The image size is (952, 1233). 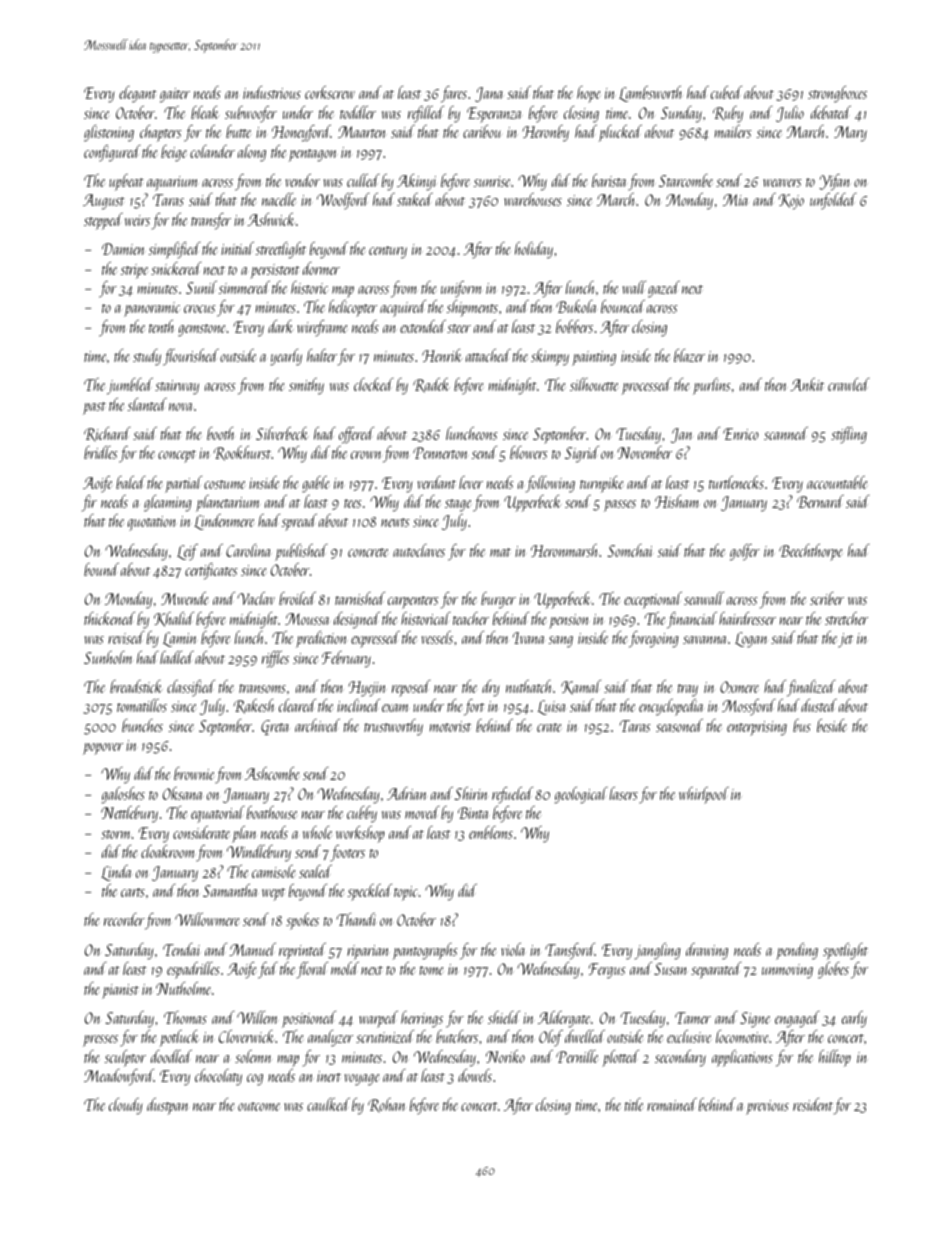 I want to click on Maarten, so click(x=362, y=132).
